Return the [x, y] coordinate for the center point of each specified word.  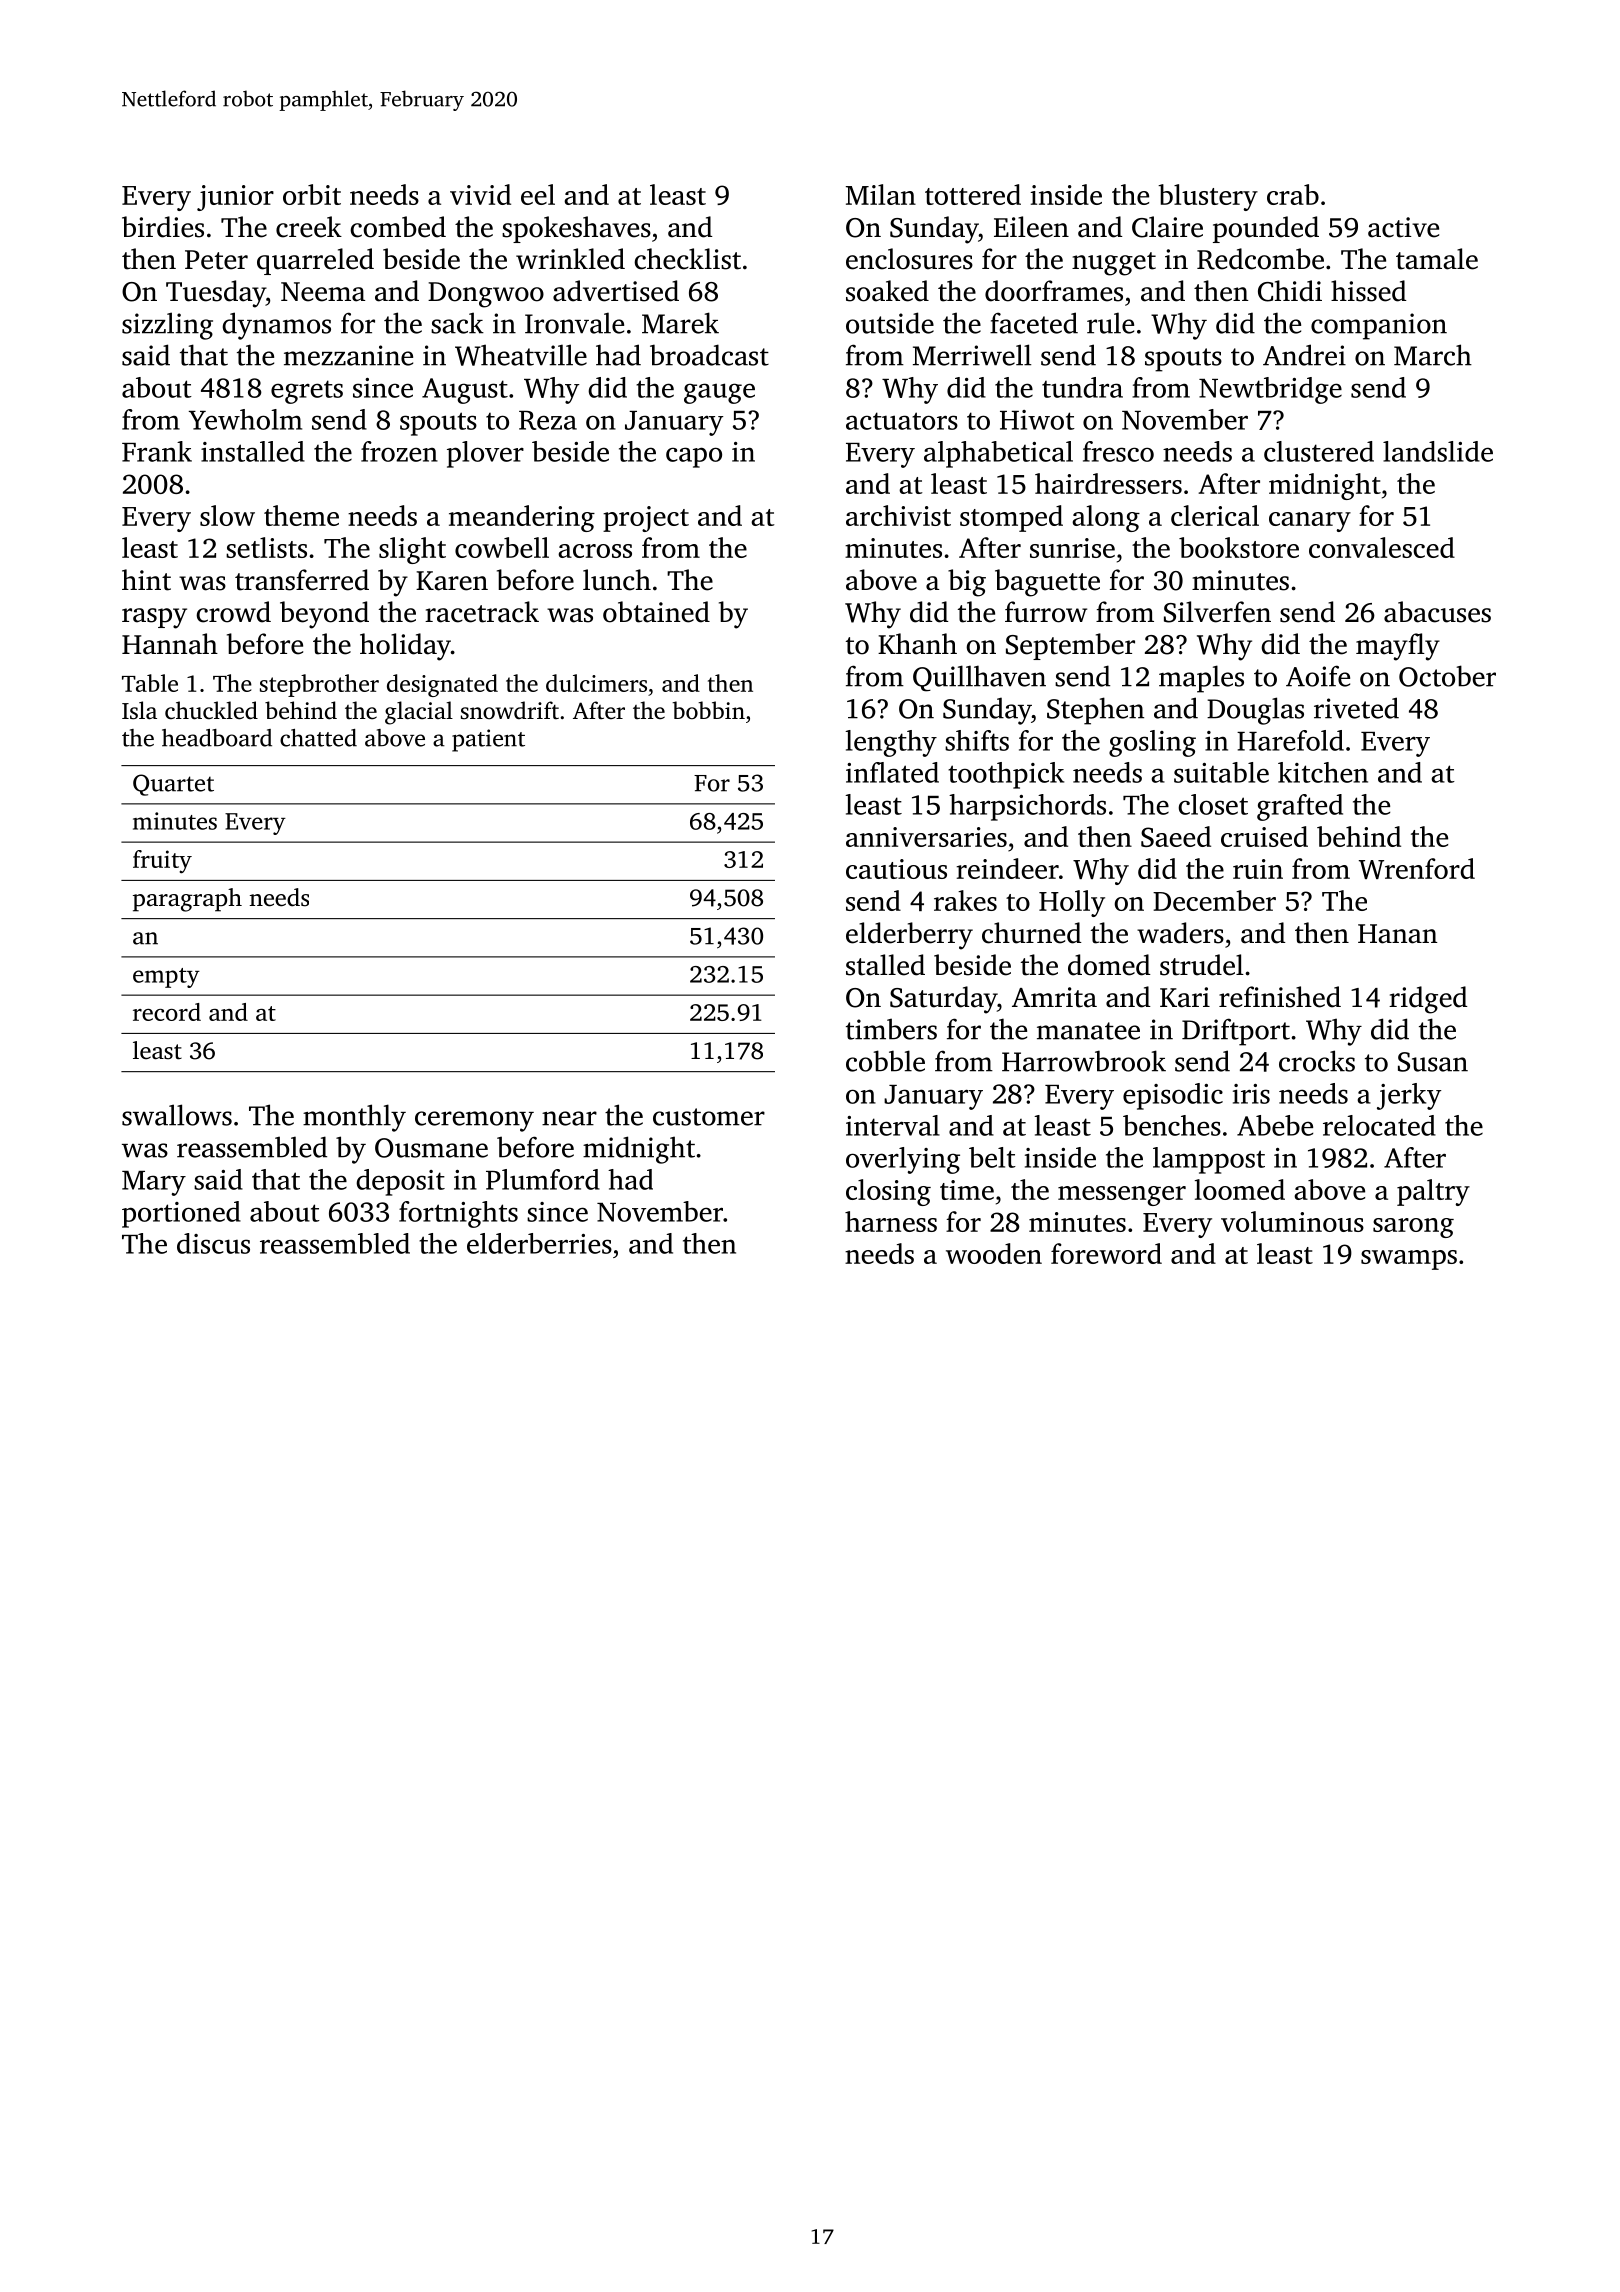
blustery [1208, 197]
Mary [154, 1183]
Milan [881, 194]
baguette [1047, 583]
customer [709, 1117]
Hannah [170, 644]
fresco [1118, 451]
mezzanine [348, 355]
